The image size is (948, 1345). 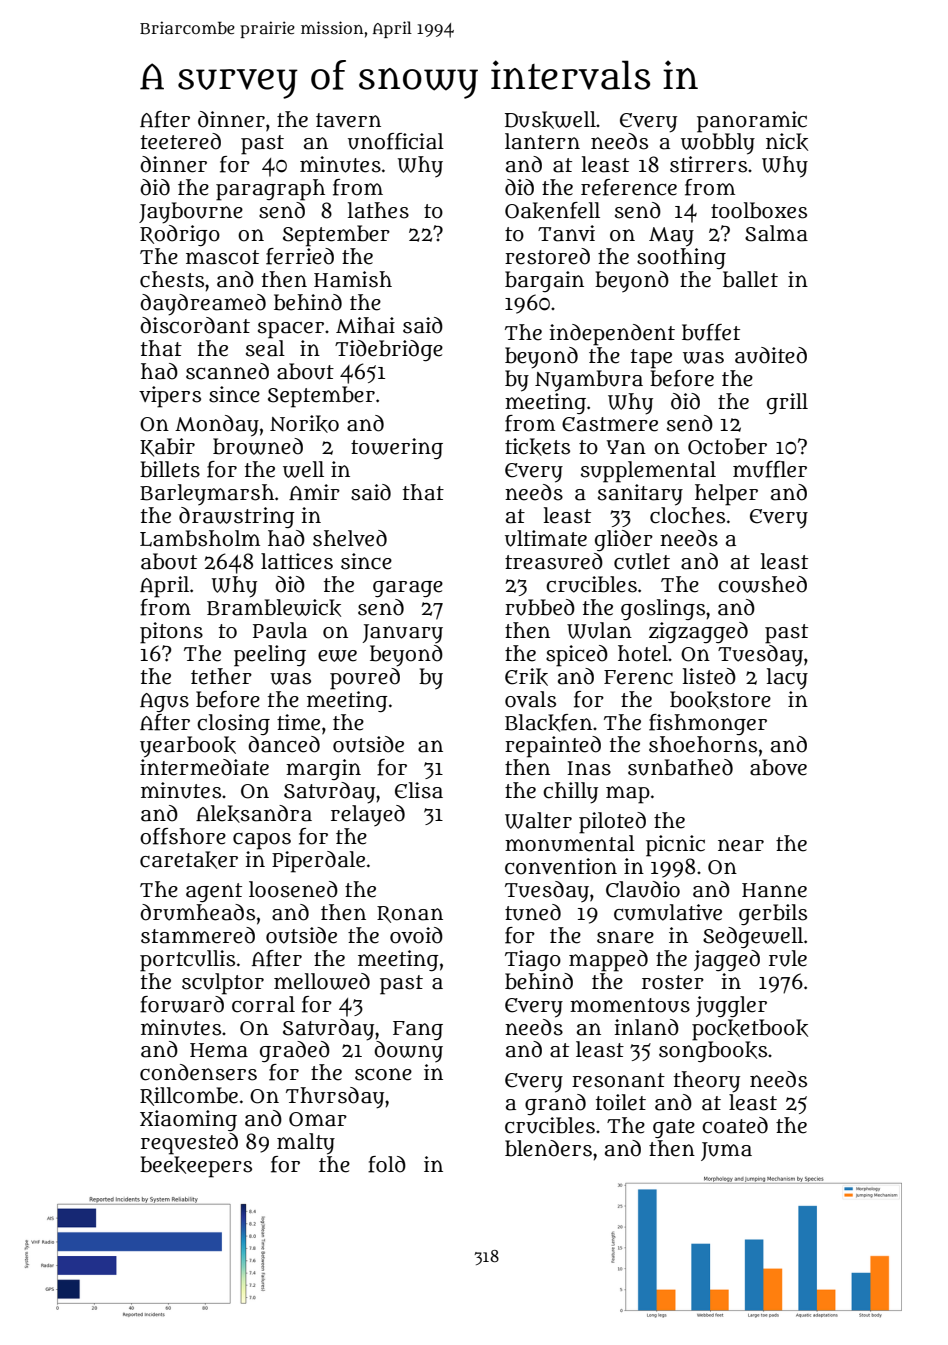 I want to click on resonant, so click(x=618, y=1080).
